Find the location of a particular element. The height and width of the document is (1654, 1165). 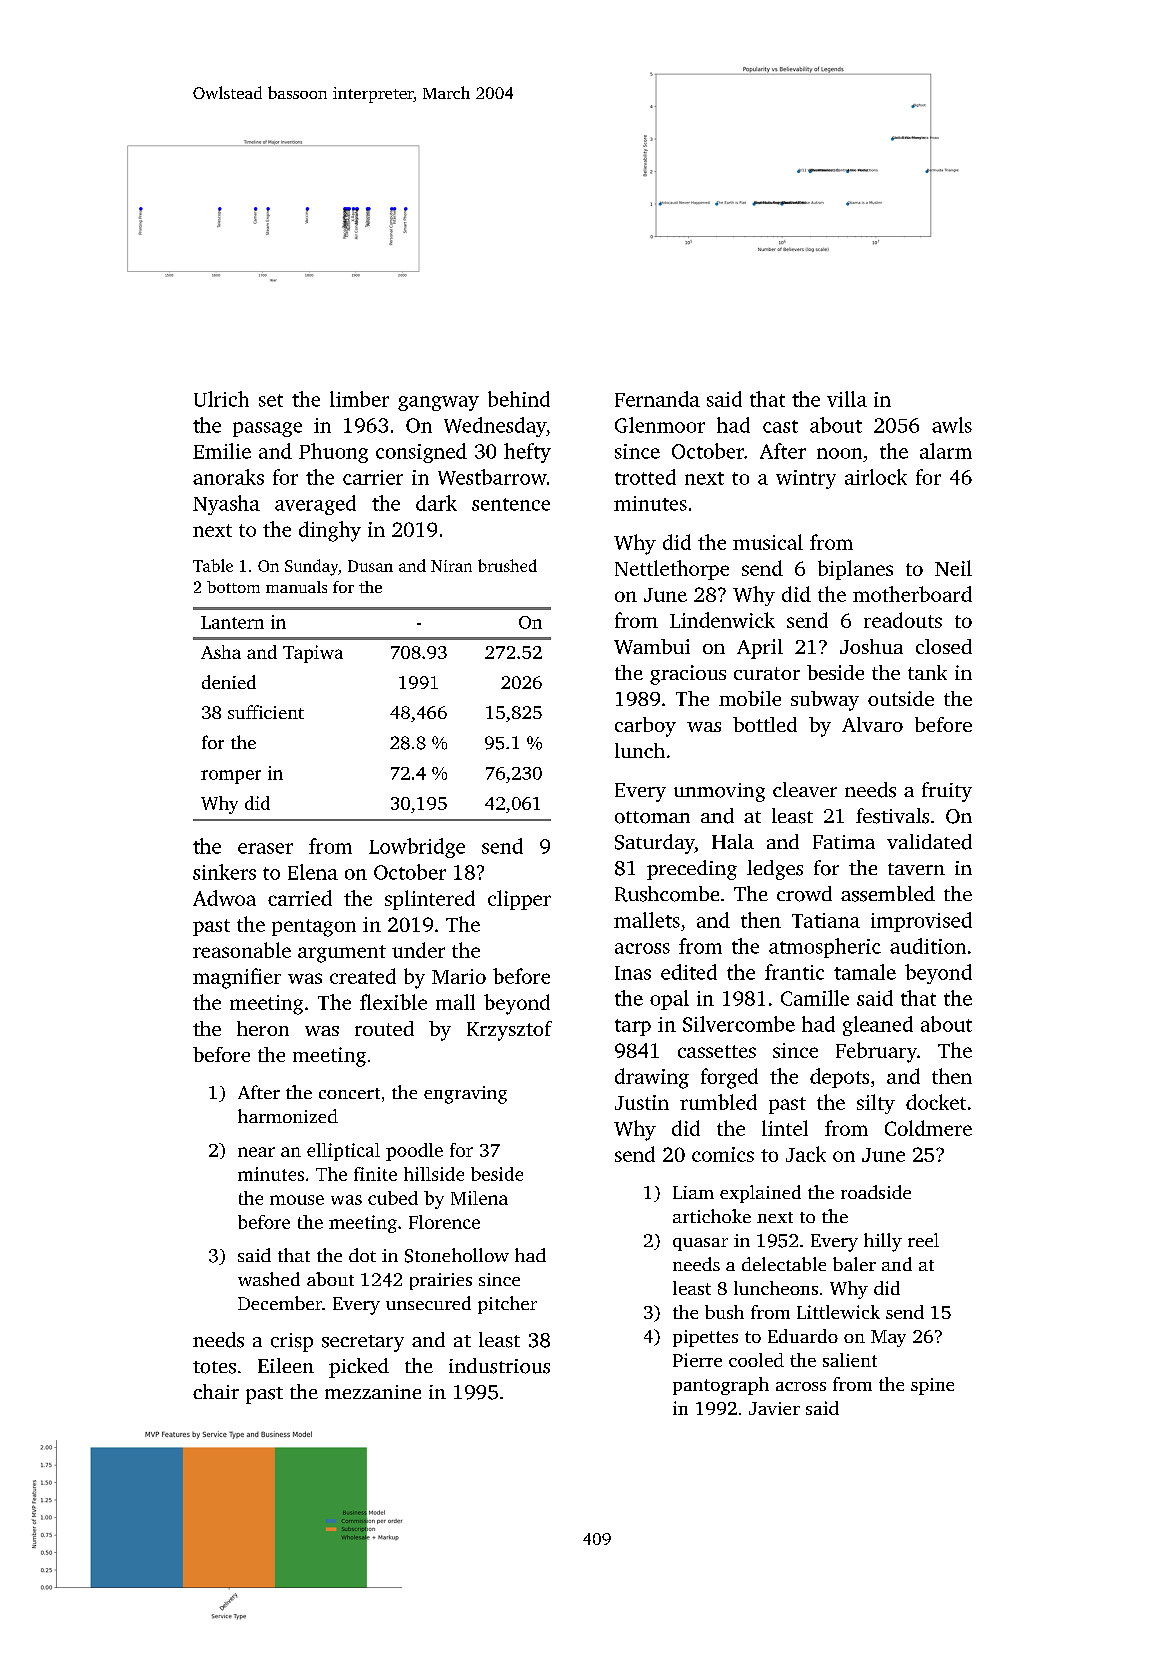

awls is located at coordinates (952, 425).
